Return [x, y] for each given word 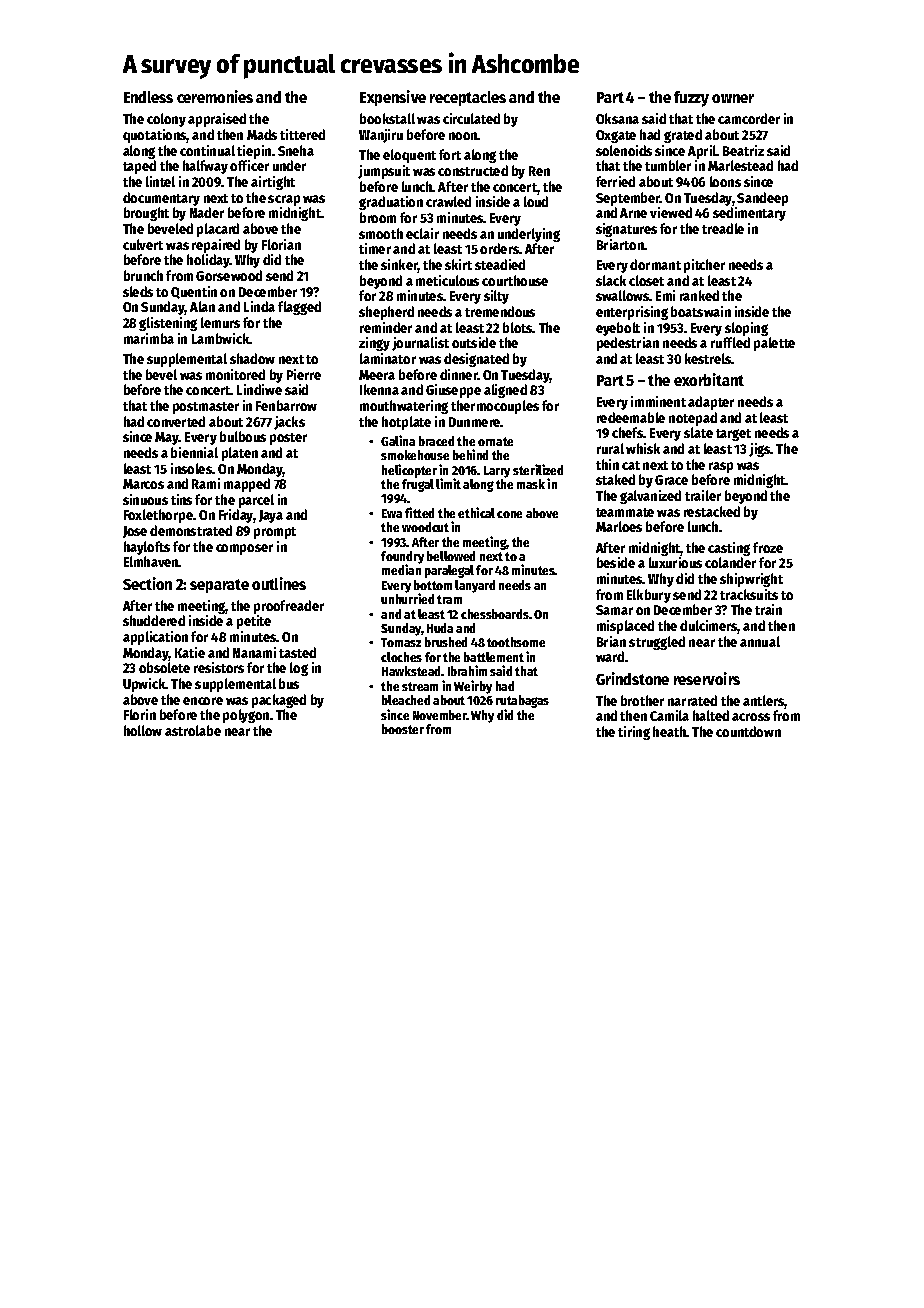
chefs [628, 432]
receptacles [468, 98]
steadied [500, 264]
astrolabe [193, 730]
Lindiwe [259, 389]
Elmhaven [151, 561]
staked [615, 479]
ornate [495, 441]
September [628, 199]
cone [509, 514]
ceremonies [215, 96]
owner [733, 98]
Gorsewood [229, 275]
